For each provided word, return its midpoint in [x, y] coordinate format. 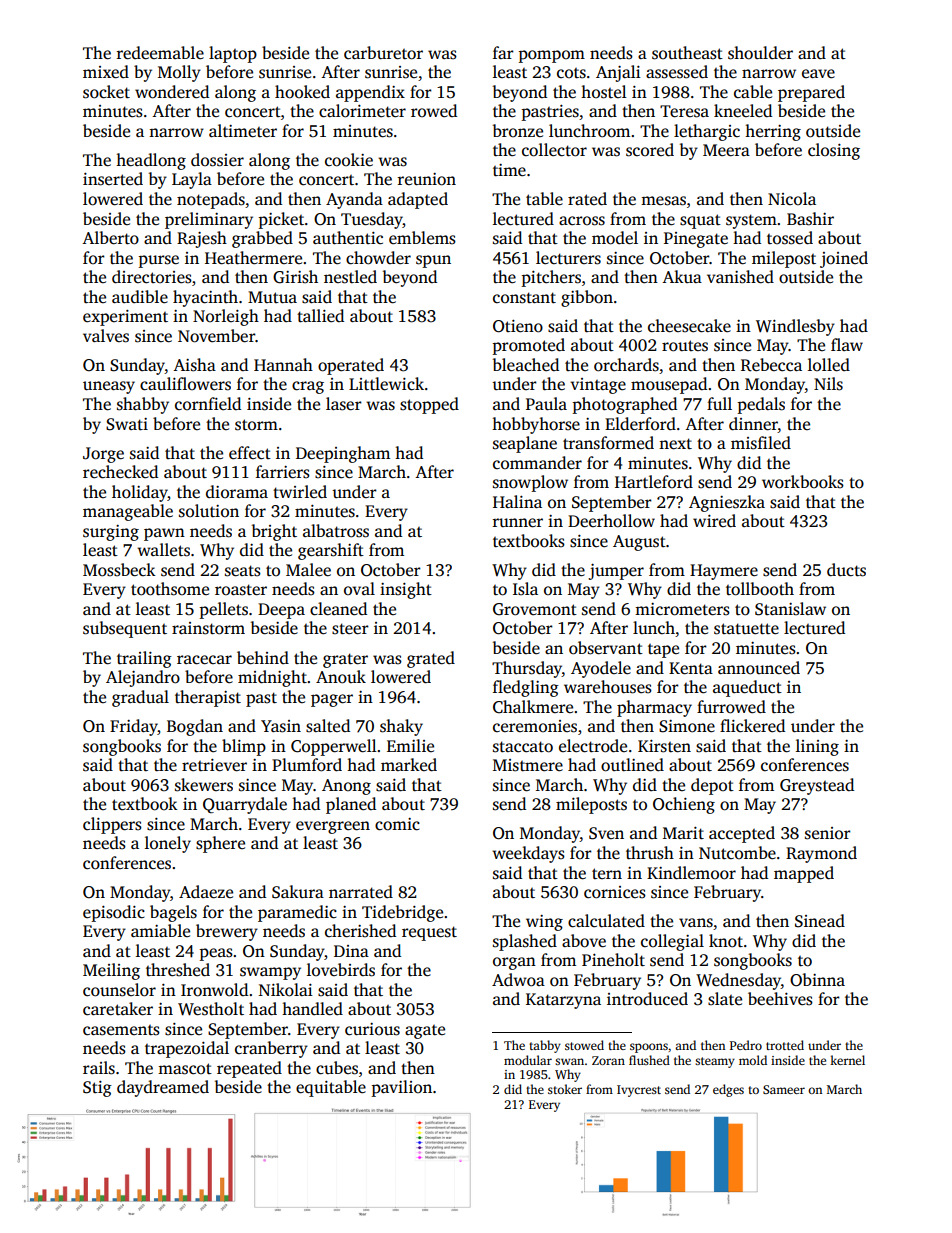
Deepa [281, 611]
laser [344, 404]
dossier [217, 160]
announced [759, 668]
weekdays [528, 854]
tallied [320, 316]
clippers [112, 825]
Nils [828, 384]
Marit [683, 833]
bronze [518, 131]
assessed [677, 72]
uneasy [109, 387]
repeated [249, 1069]
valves [106, 336]
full [719, 404]
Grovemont [535, 609]
